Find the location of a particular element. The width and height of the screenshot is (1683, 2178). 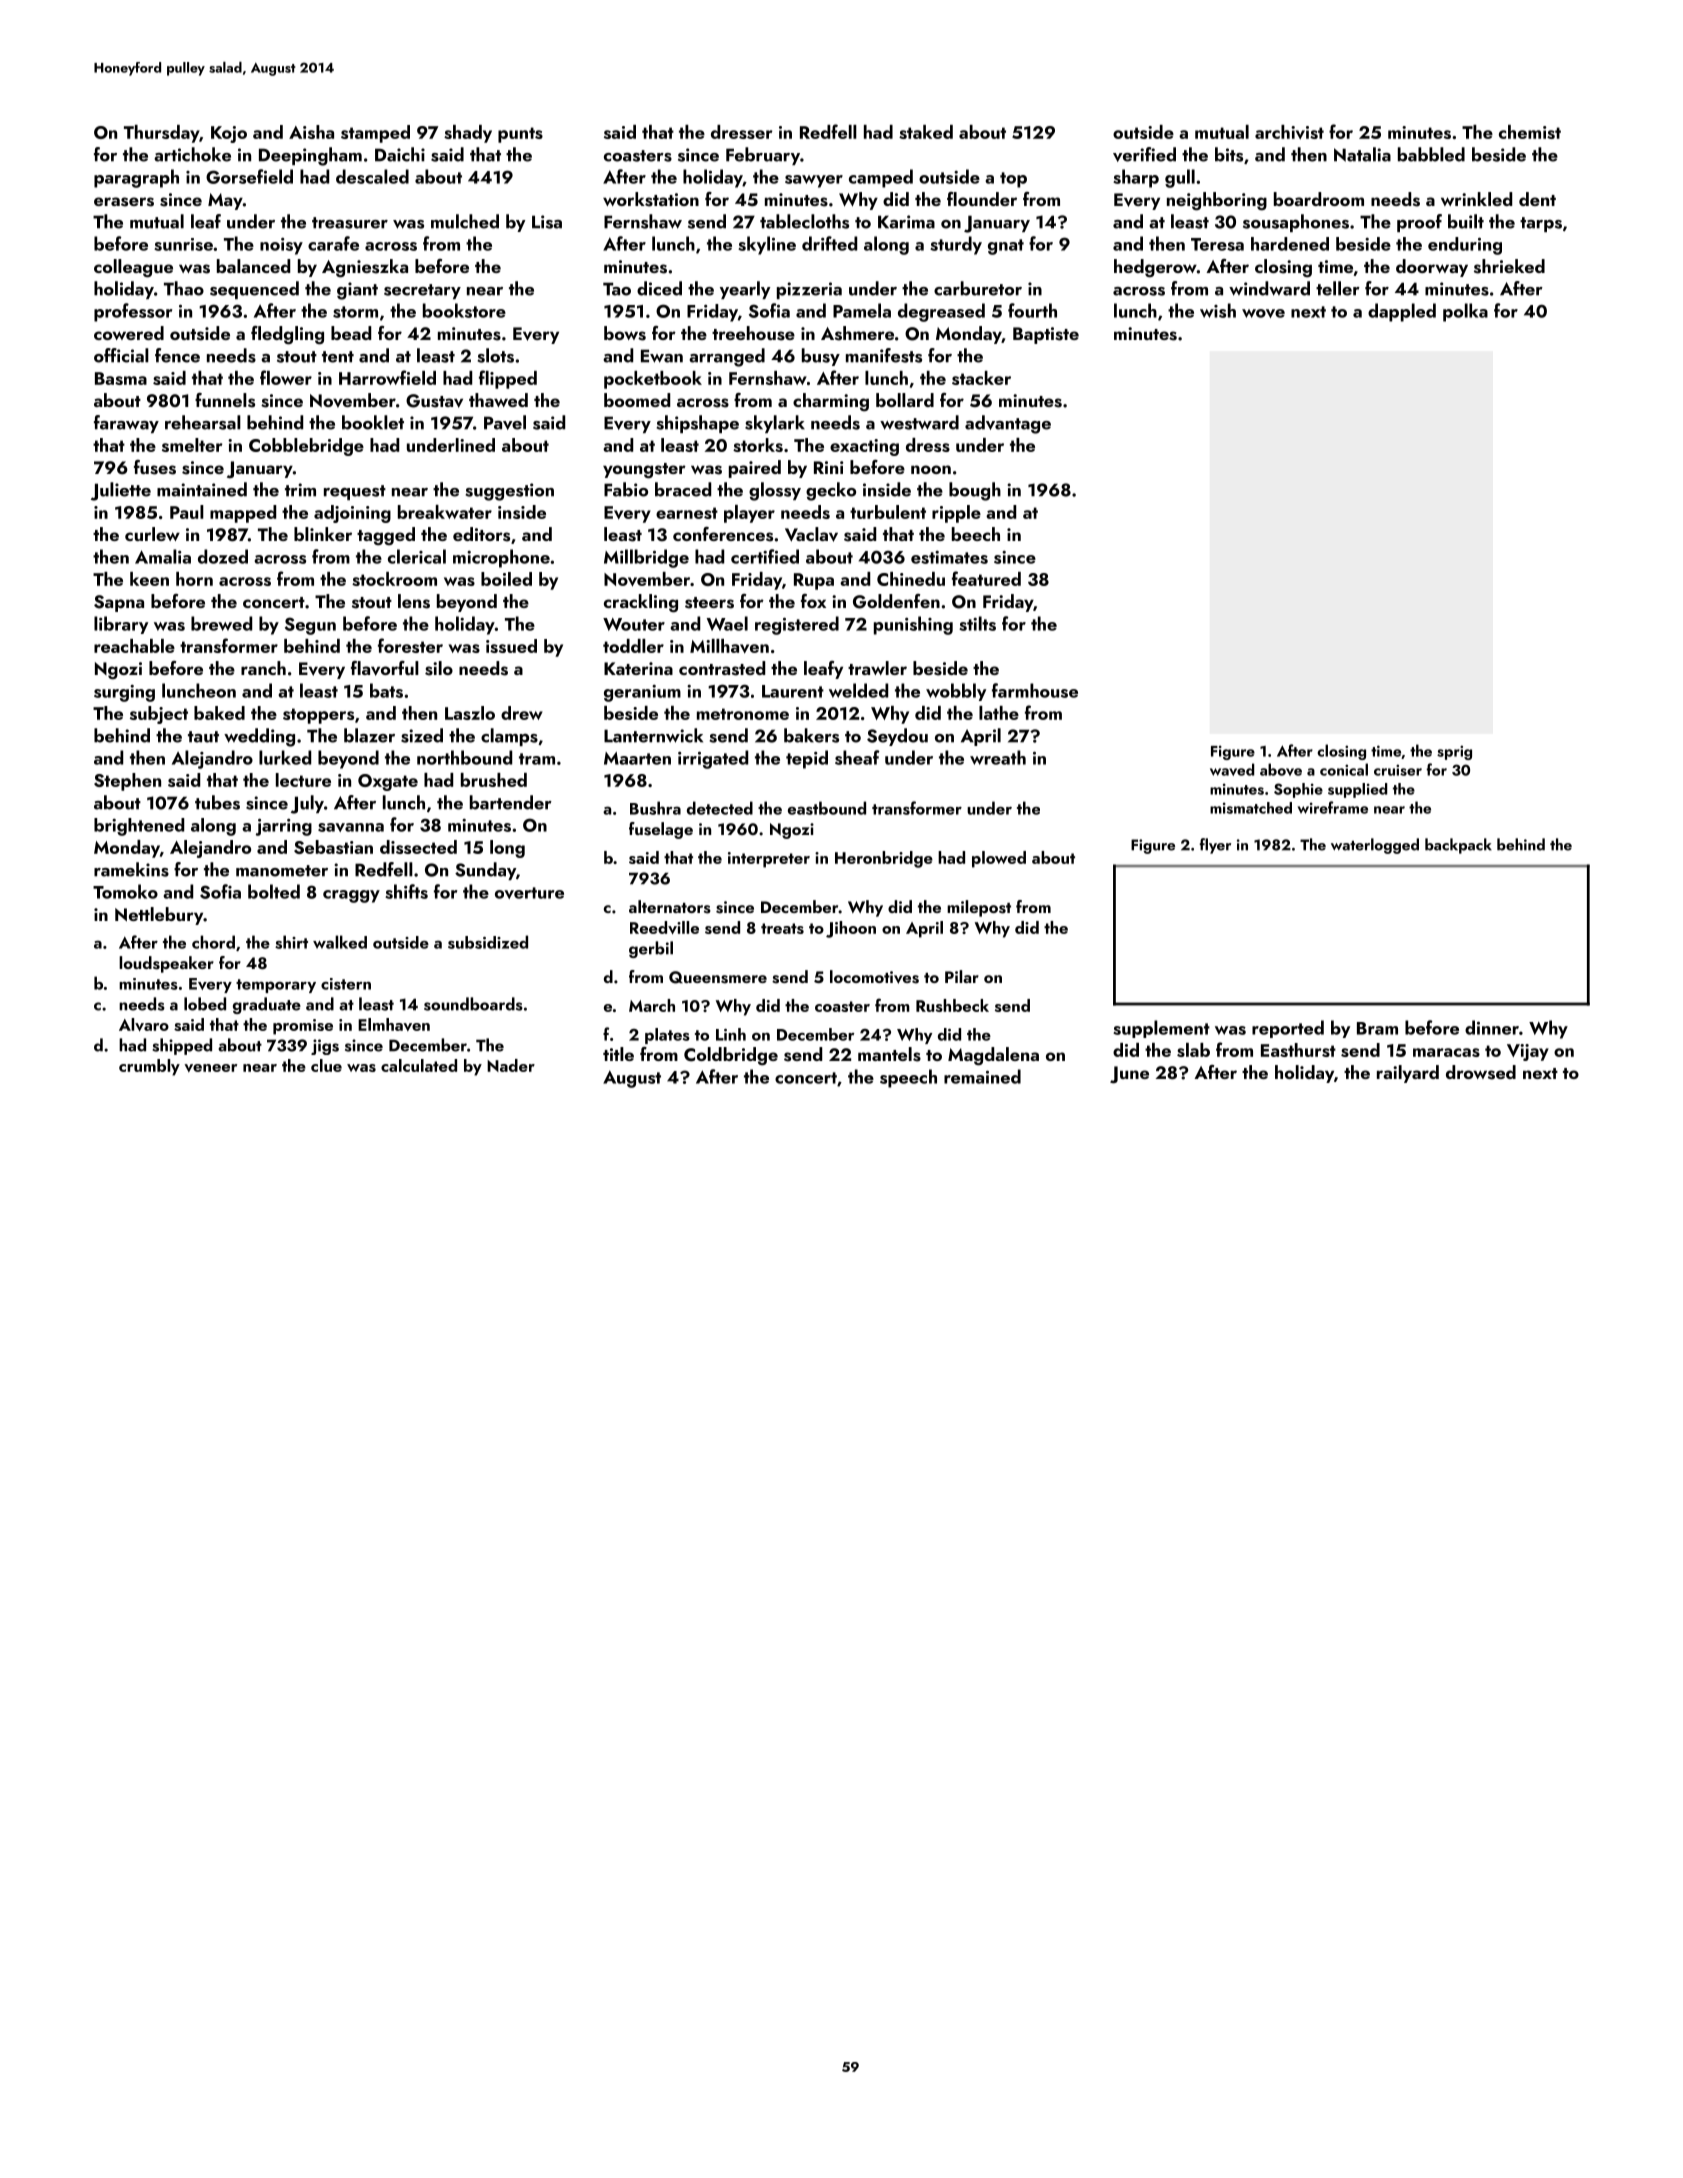

Elmhaven is located at coordinates (394, 1024).
